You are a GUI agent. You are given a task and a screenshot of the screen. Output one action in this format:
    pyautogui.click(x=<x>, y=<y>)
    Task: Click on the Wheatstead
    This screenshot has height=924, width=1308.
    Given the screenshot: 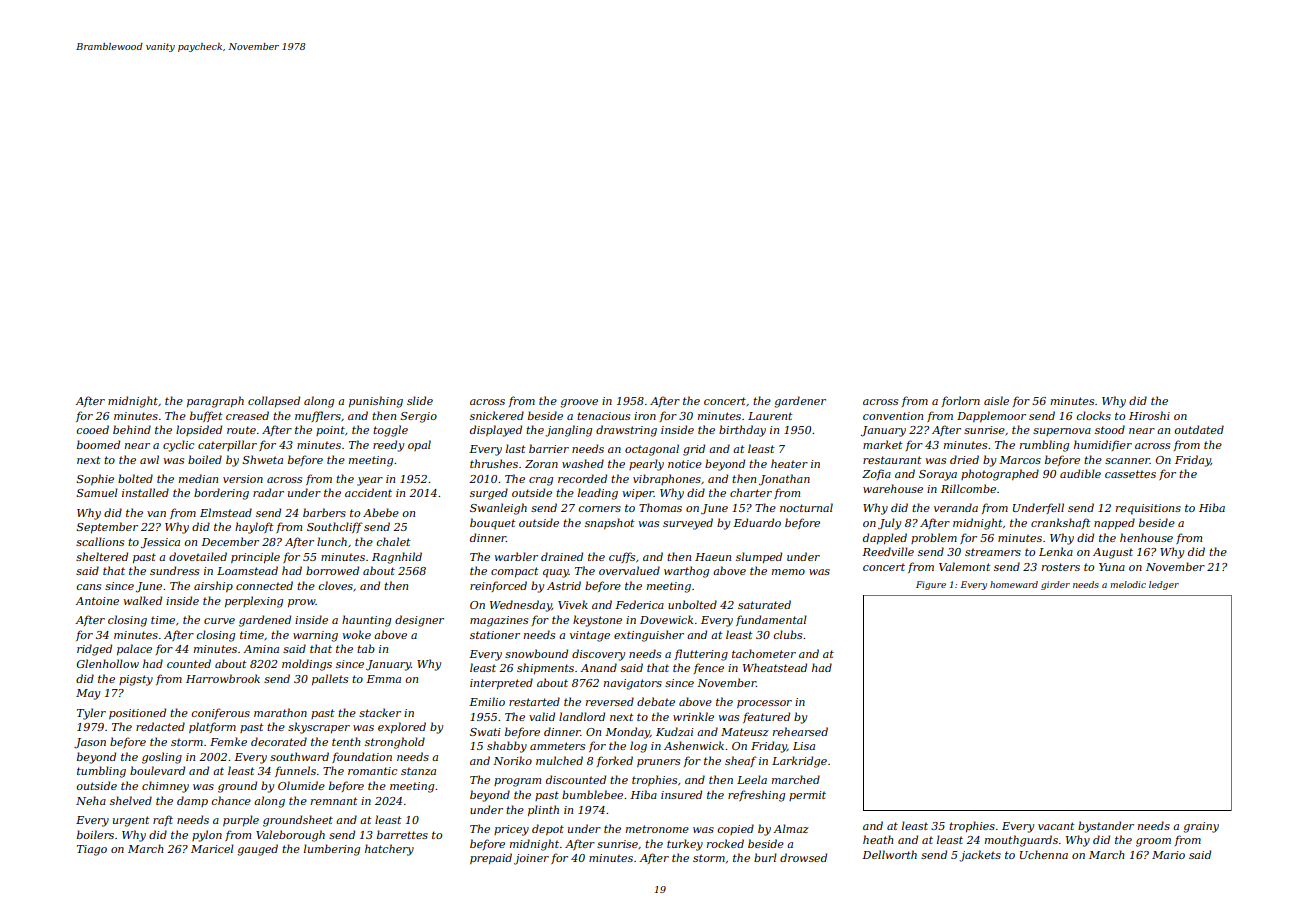 What is the action you would take?
    pyautogui.click(x=775, y=667)
